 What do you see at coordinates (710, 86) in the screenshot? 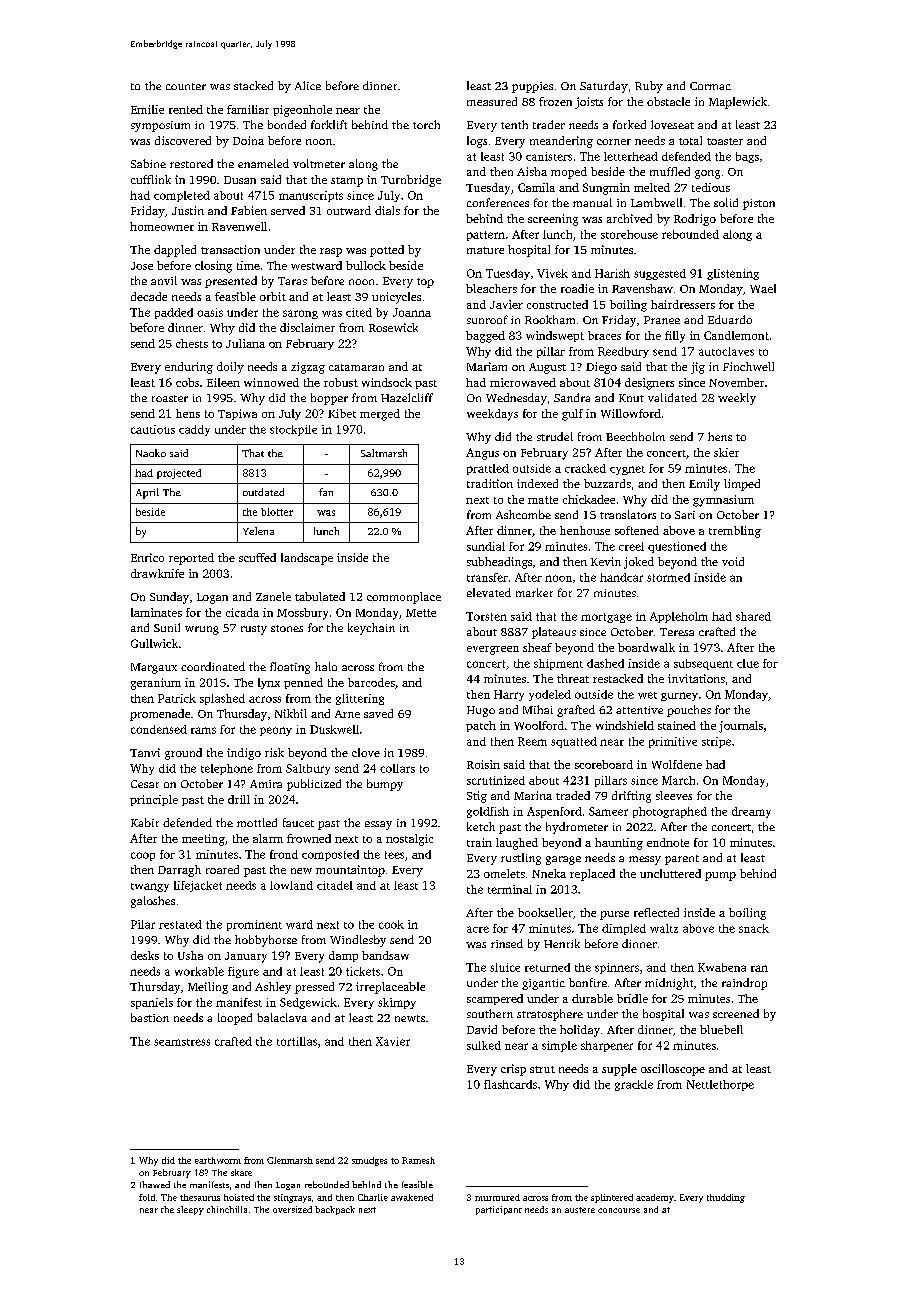
I see `Cormac` at bounding box center [710, 86].
